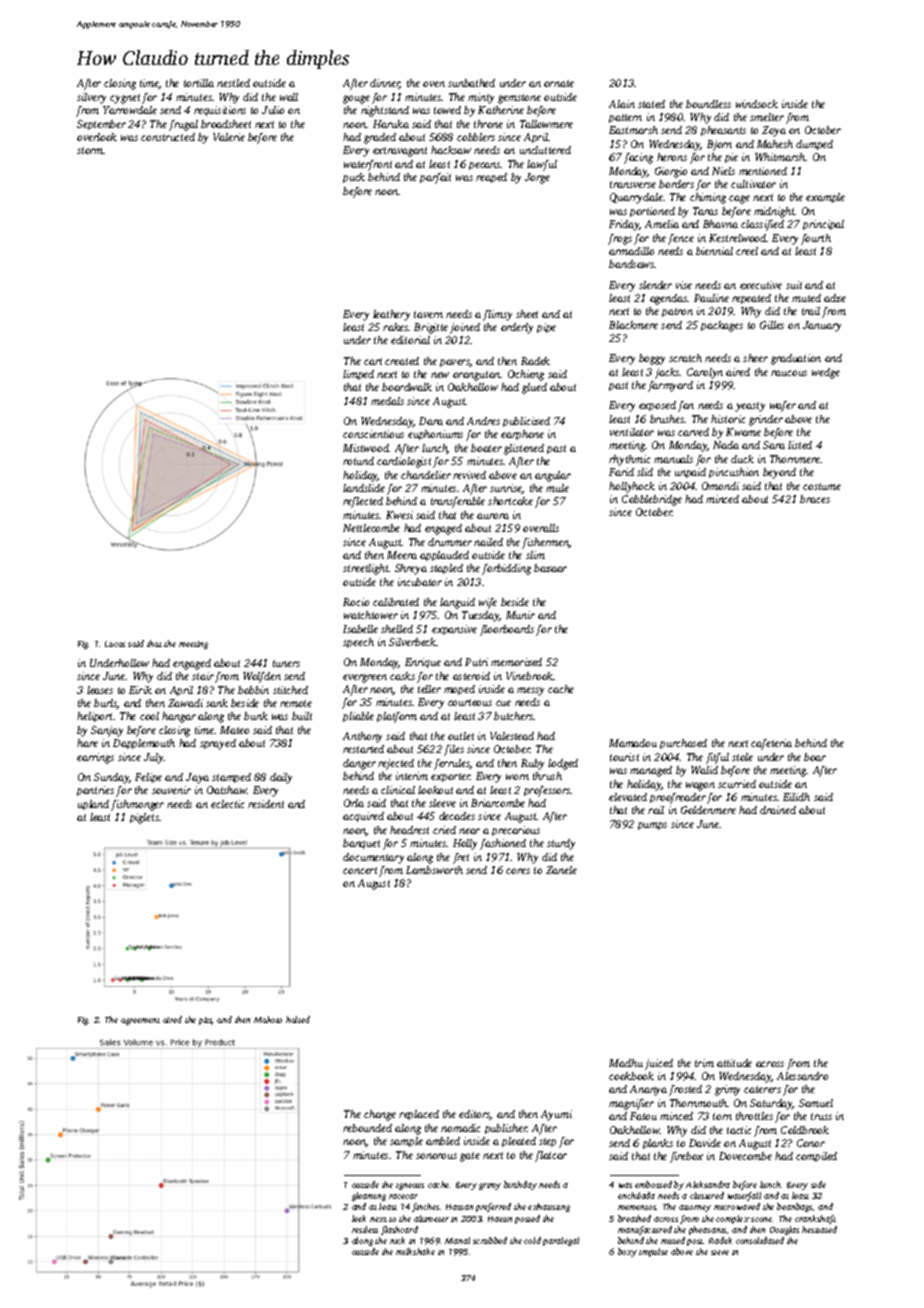 This screenshot has width=924, height=1308. Describe the element at coordinates (385, 84) in the screenshot. I see `dinner` at that location.
